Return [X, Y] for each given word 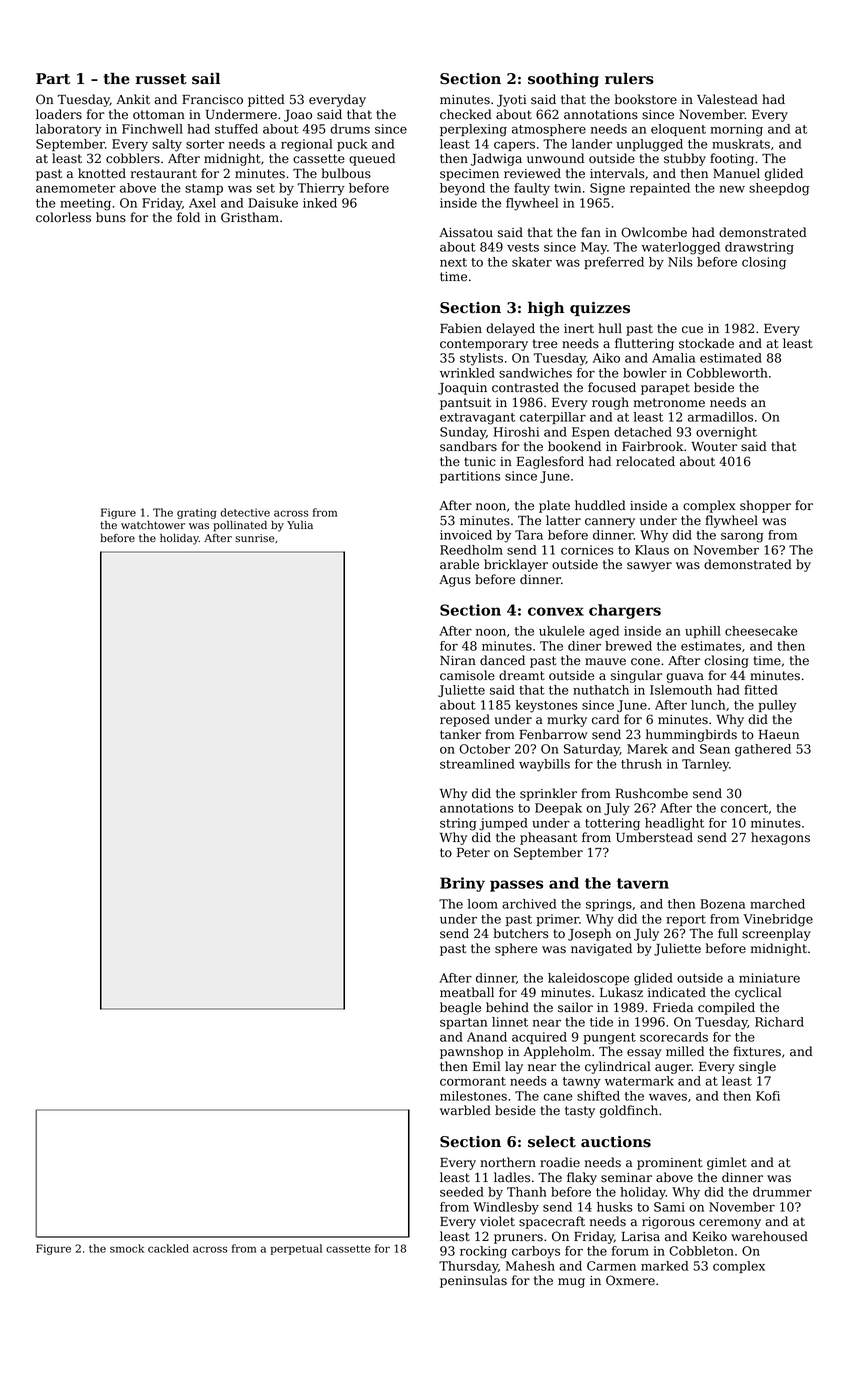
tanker [460, 734]
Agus [455, 581]
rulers [629, 78]
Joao [298, 116]
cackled [168, 1248]
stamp [204, 189]
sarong [742, 537]
